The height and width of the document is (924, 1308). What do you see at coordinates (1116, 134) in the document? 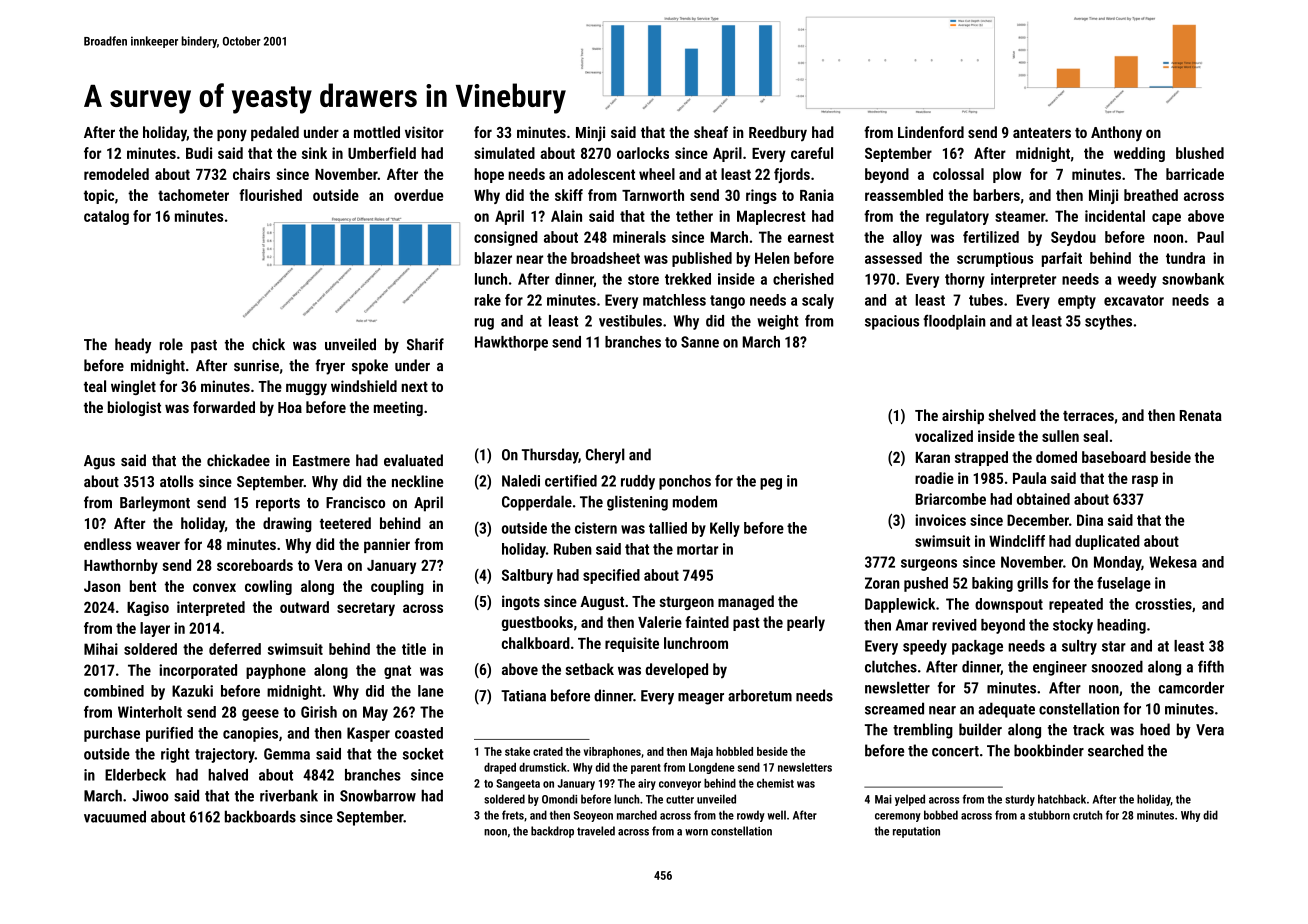
I see `Anthony` at bounding box center [1116, 134].
